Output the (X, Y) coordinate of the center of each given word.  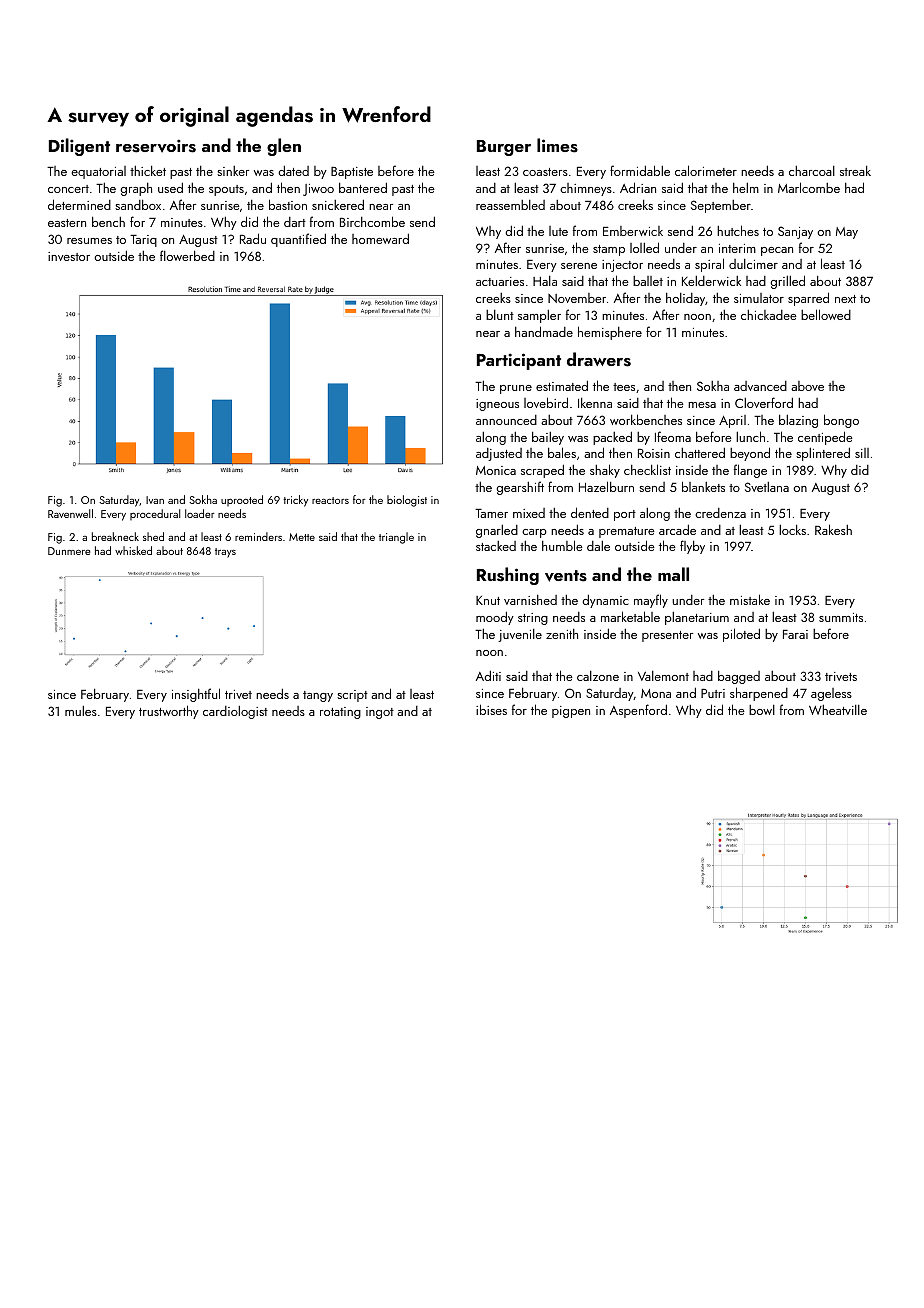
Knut (488, 600)
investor (69, 256)
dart (295, 222)
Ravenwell (70, 513)
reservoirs (156, 146)
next (845, 299)
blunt (500, 315)
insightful (196, 695)
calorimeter (706, 170)
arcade (677, 529)
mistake (750, 599)
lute (558, 231)
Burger (504, 148)
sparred (808, 299)
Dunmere (69, 551)
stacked (496, 546)
